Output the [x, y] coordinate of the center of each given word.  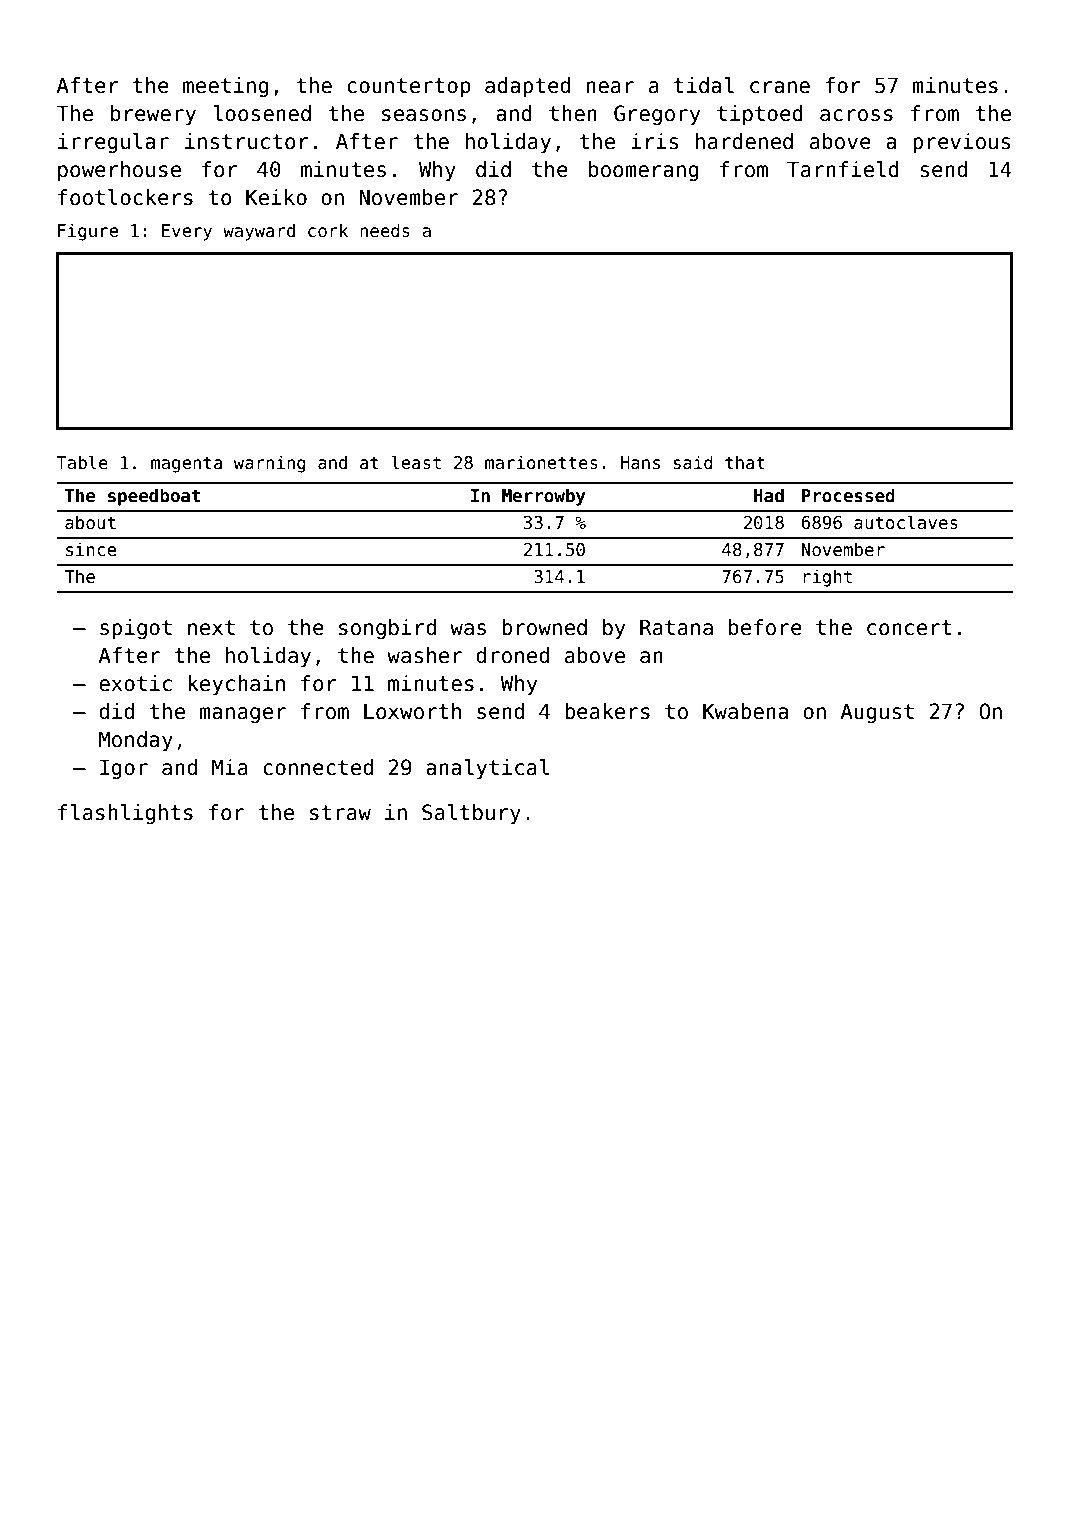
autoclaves [906, 522]
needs [385, 230]
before [765, 627]
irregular [113, 143]
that [745, 463]
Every [187, 232]
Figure [88, 232]
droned [512, 655]
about [90, 522]
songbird [387, 629]
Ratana [676, 627]
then [573, 113]
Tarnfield [843, 169]
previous [961, 143]
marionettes [541, 463]
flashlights [125, 814]
